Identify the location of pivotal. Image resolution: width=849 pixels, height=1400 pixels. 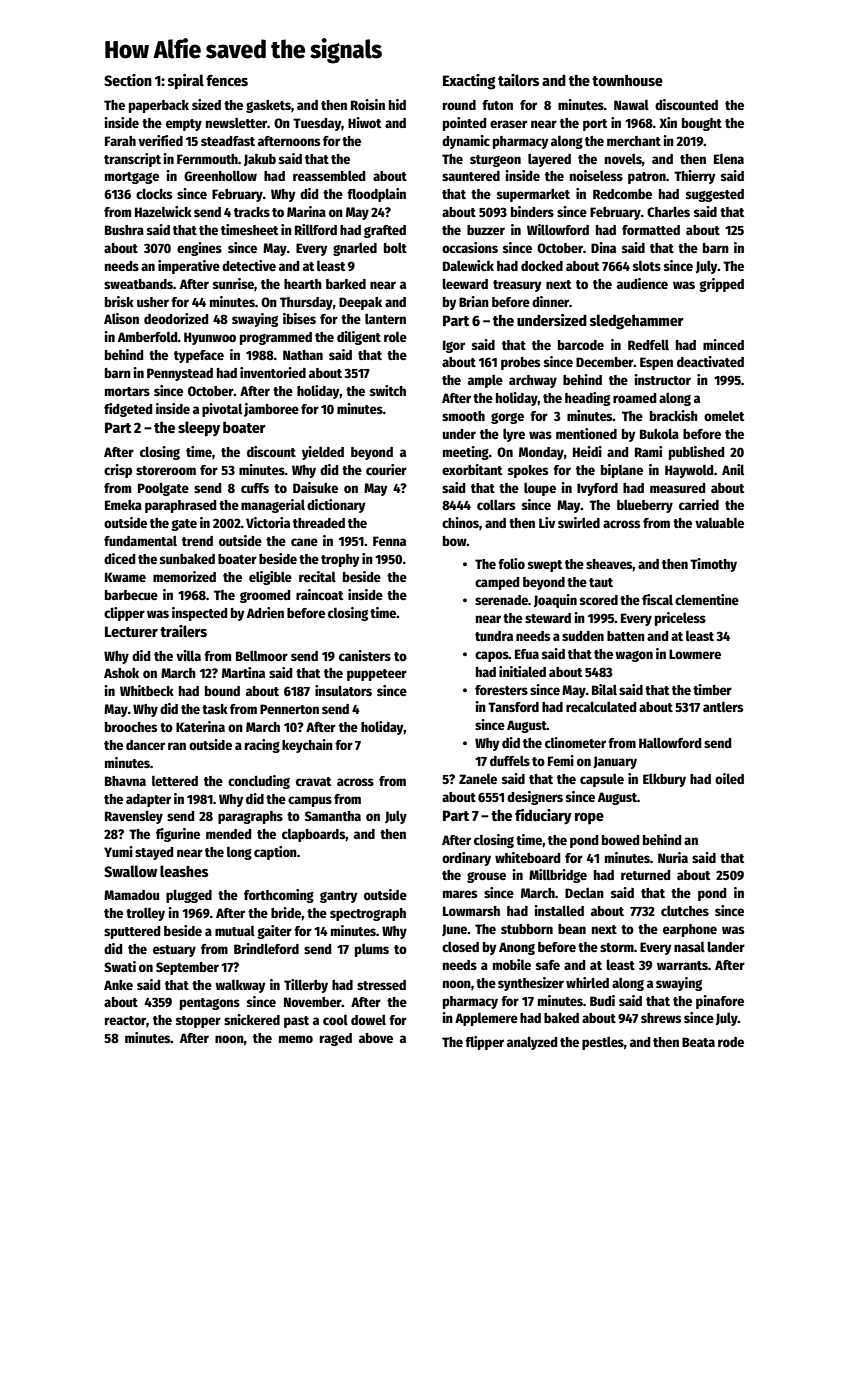
(222, 410).
